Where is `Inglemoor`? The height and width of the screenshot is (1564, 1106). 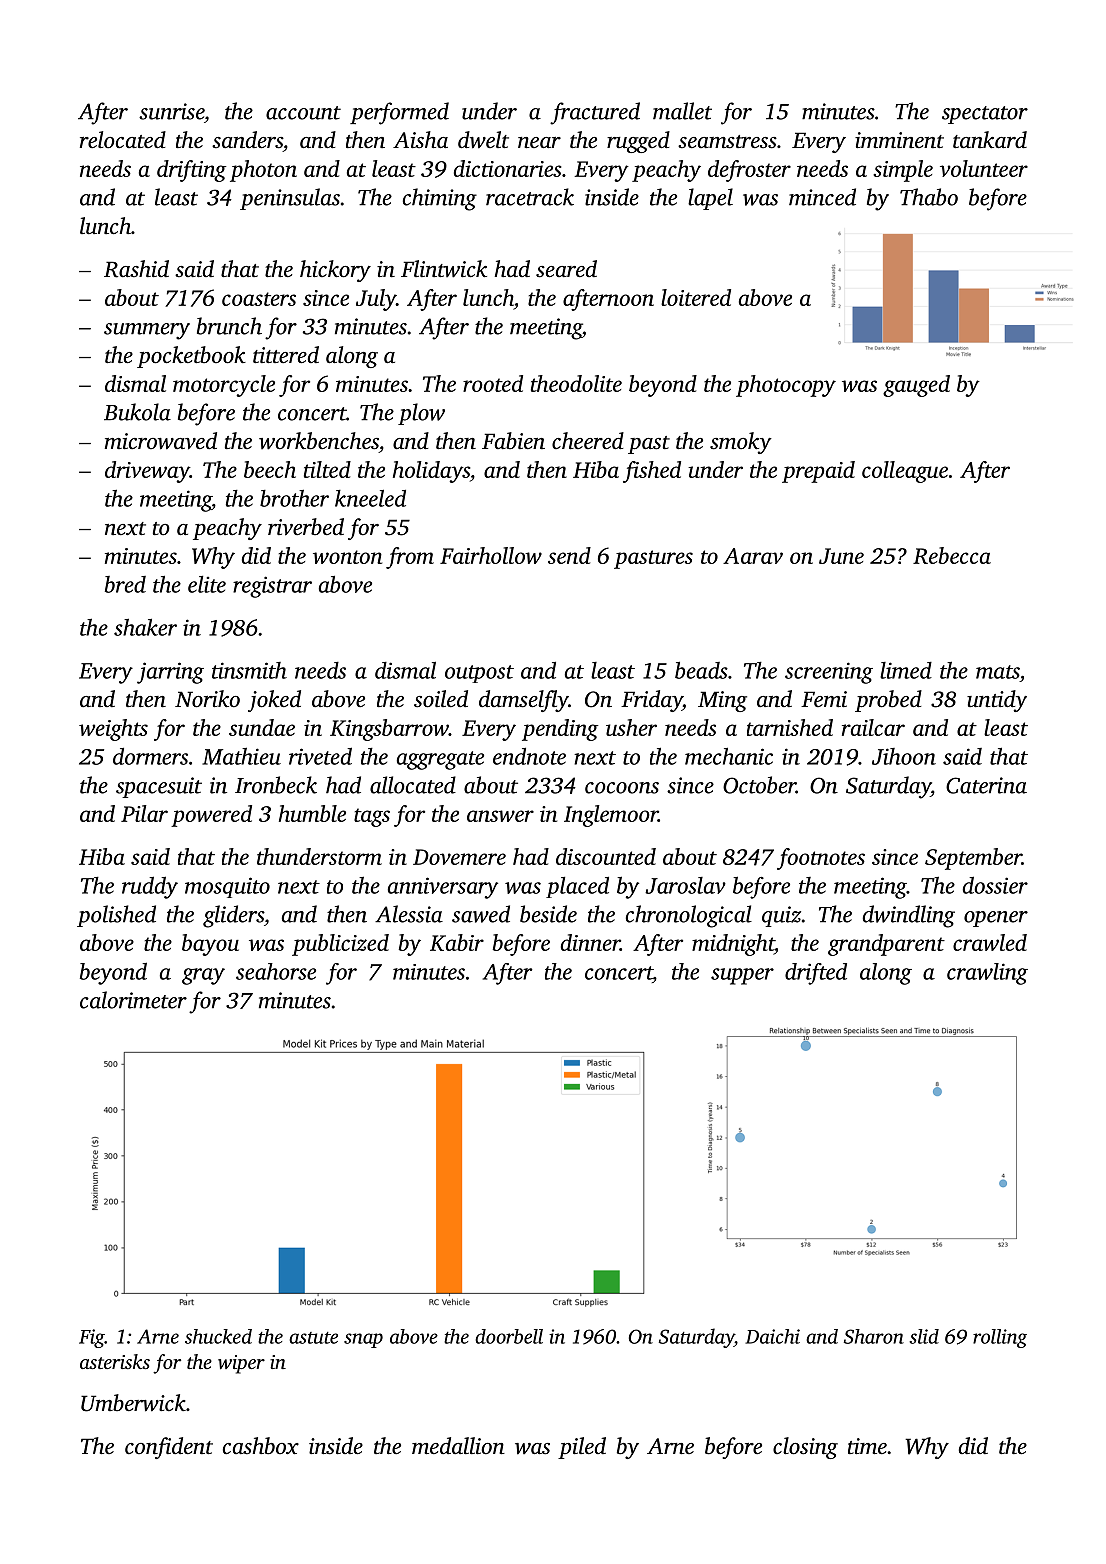
Inglemoor is located at coordinates (611, 816).
